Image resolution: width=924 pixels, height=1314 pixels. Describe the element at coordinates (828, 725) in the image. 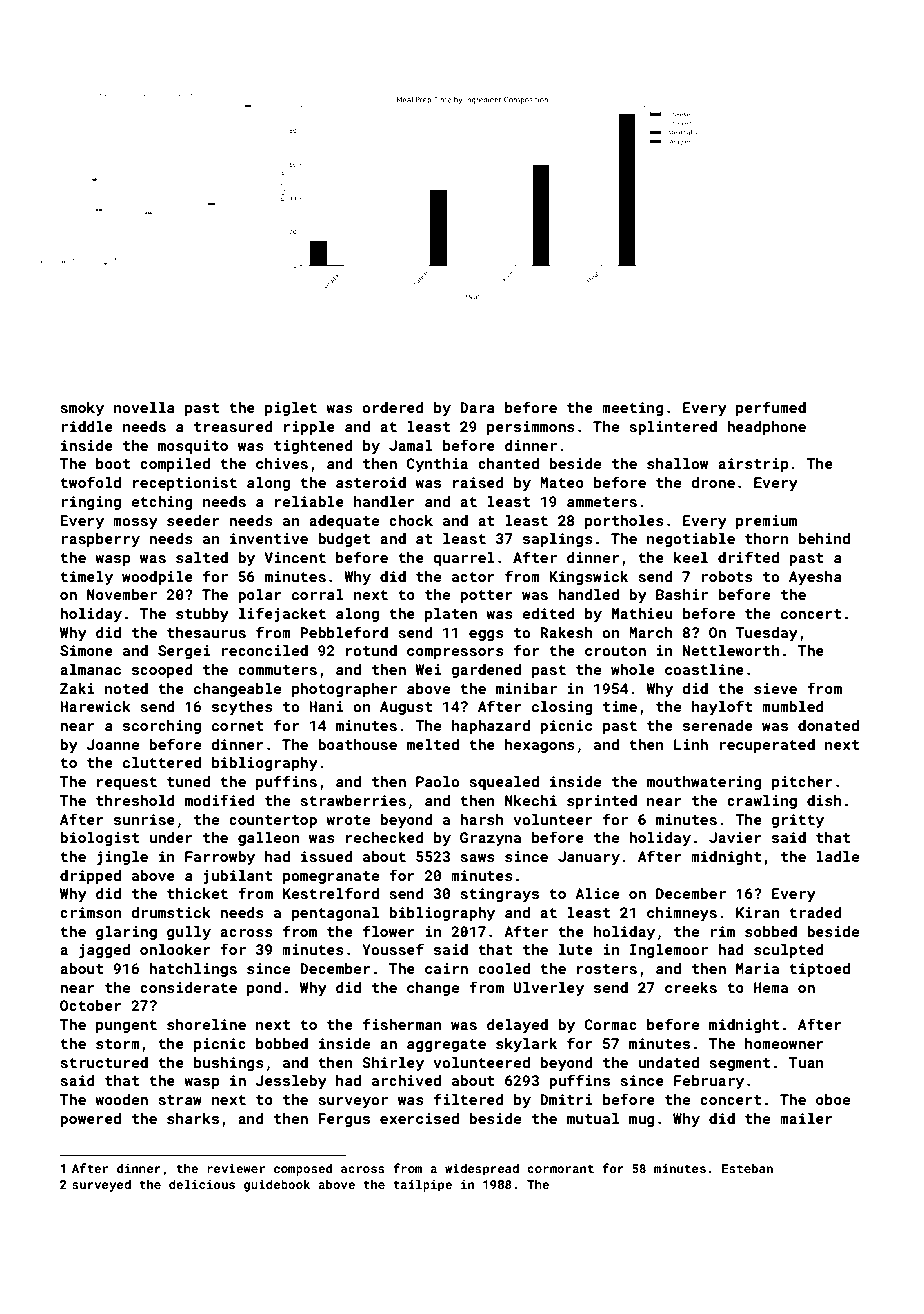

I see `donated` at that location.
